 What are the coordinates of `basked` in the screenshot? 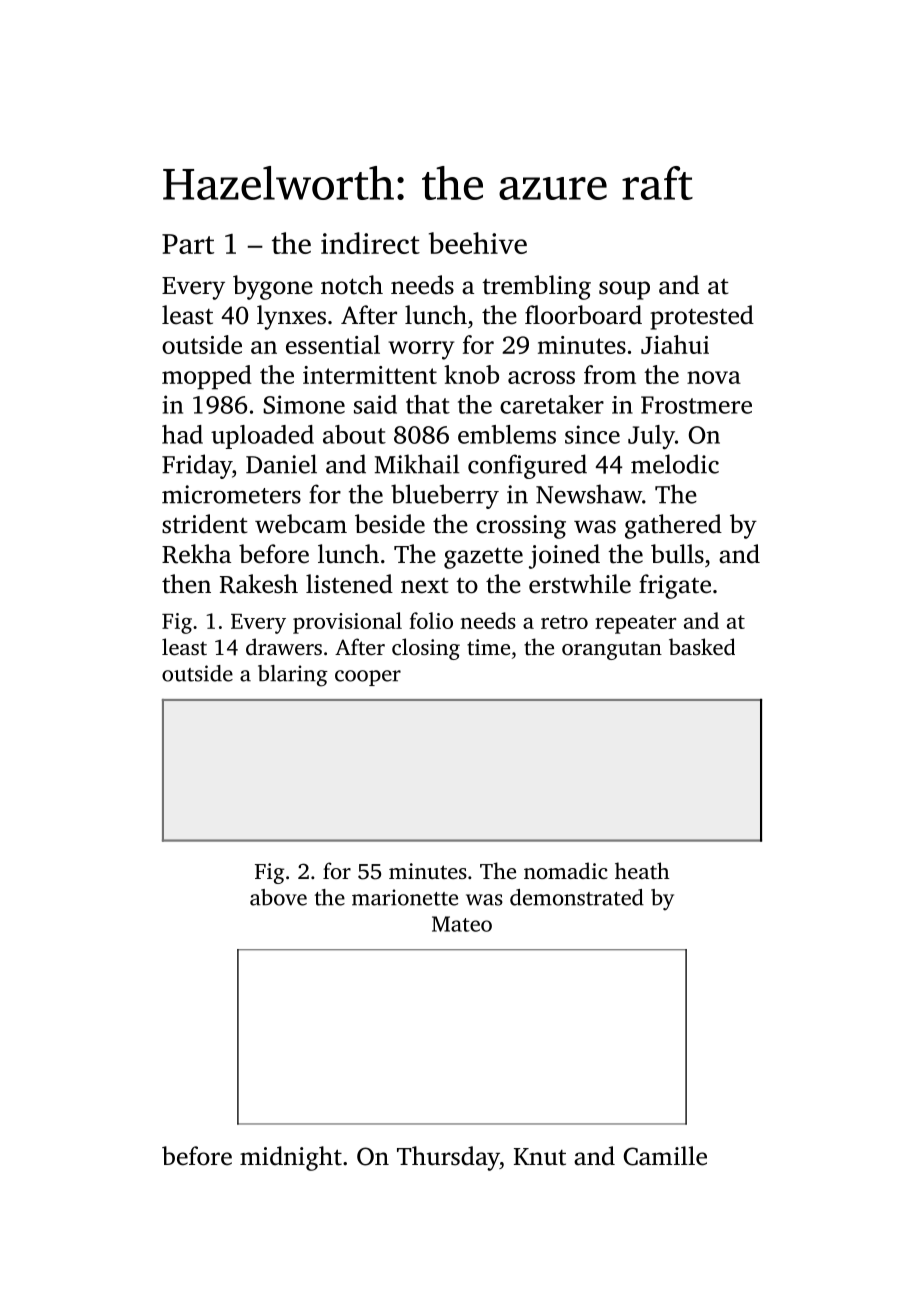 It's located at (702, 646).
